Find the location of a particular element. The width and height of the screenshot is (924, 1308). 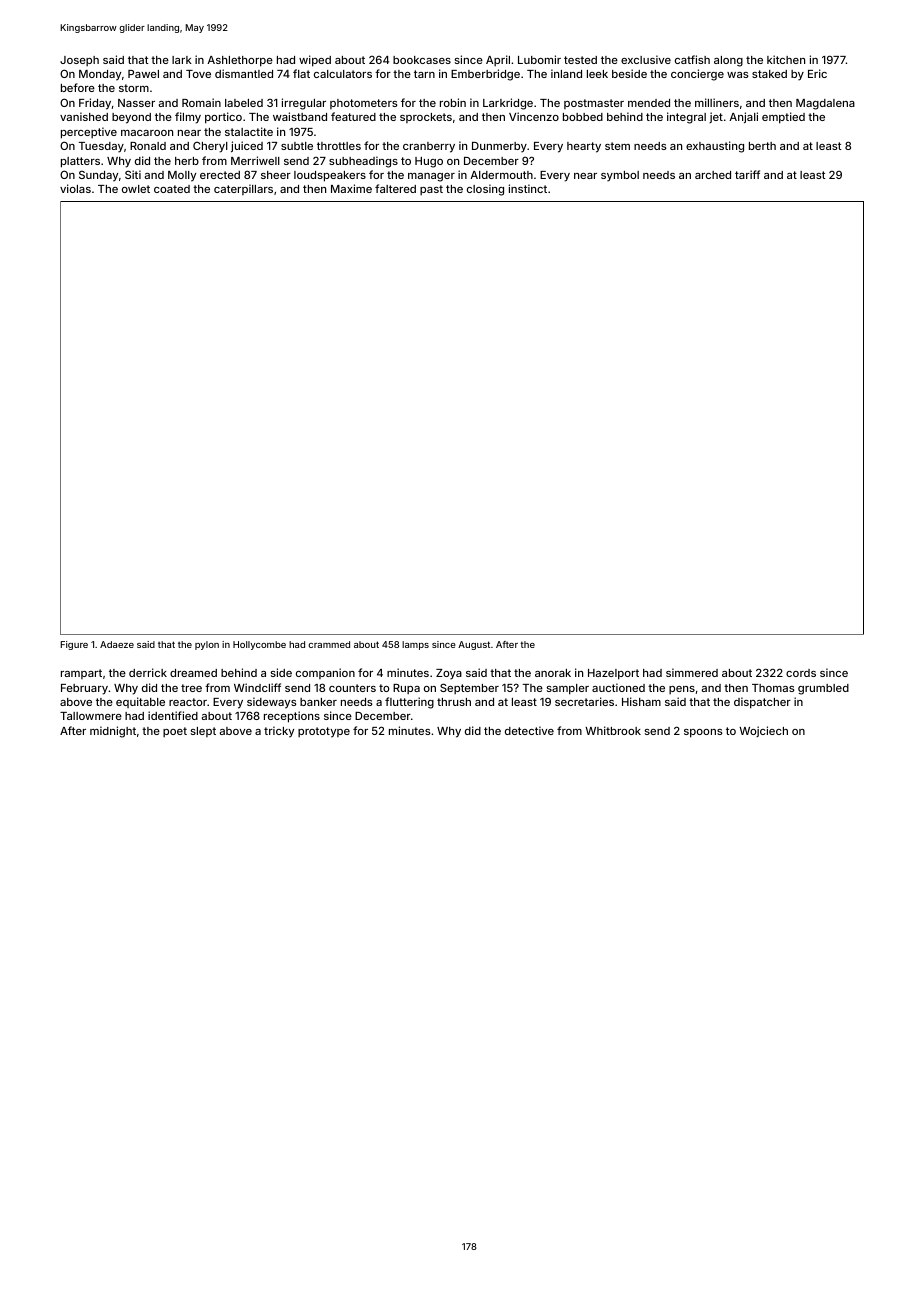

catfish is located at coordinates (692, 59).
